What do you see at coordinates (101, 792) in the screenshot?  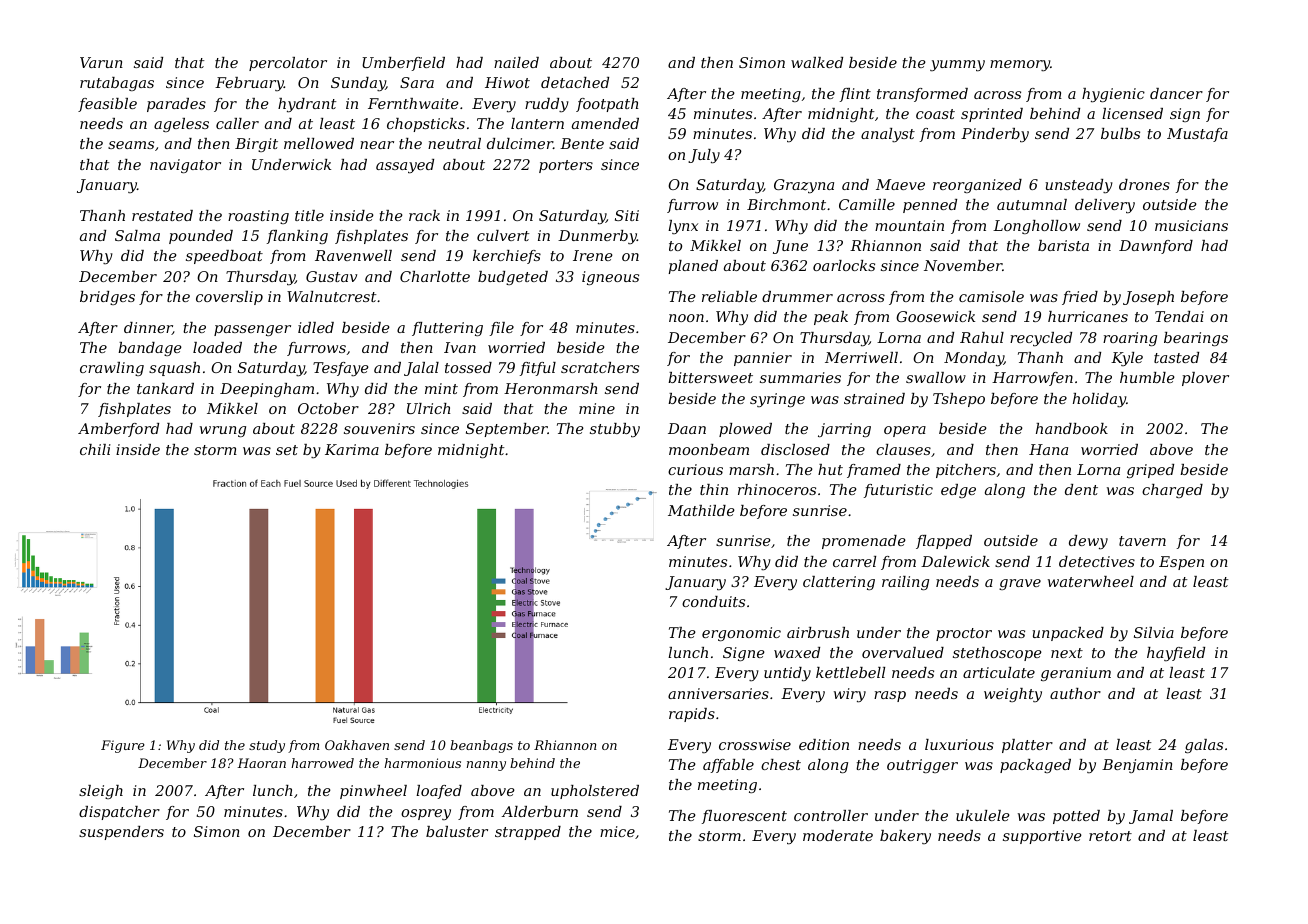 I see `sleigh` at bounding box center [101, 792].
